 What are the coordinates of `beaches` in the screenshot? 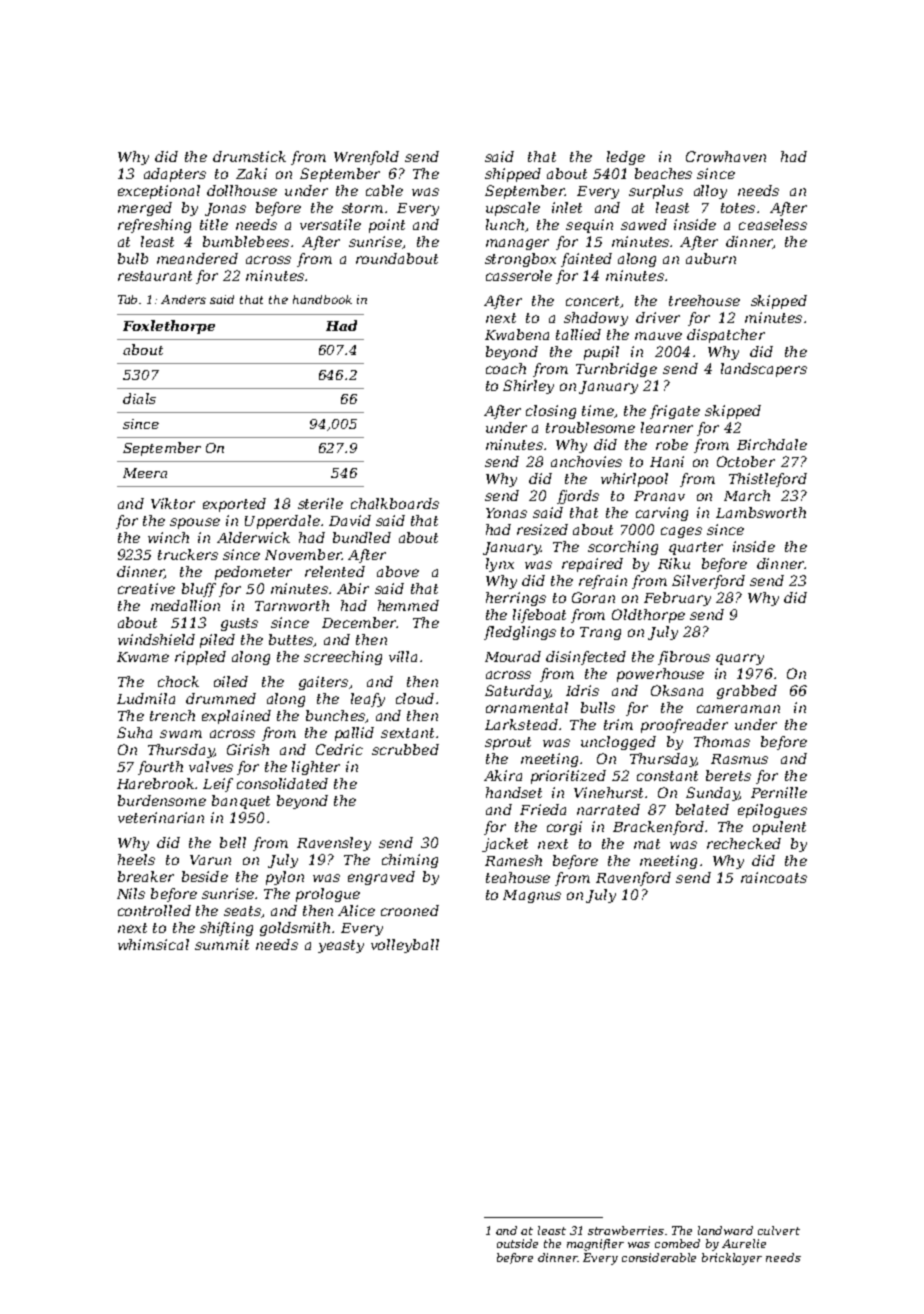 It's located at (663, 173).
